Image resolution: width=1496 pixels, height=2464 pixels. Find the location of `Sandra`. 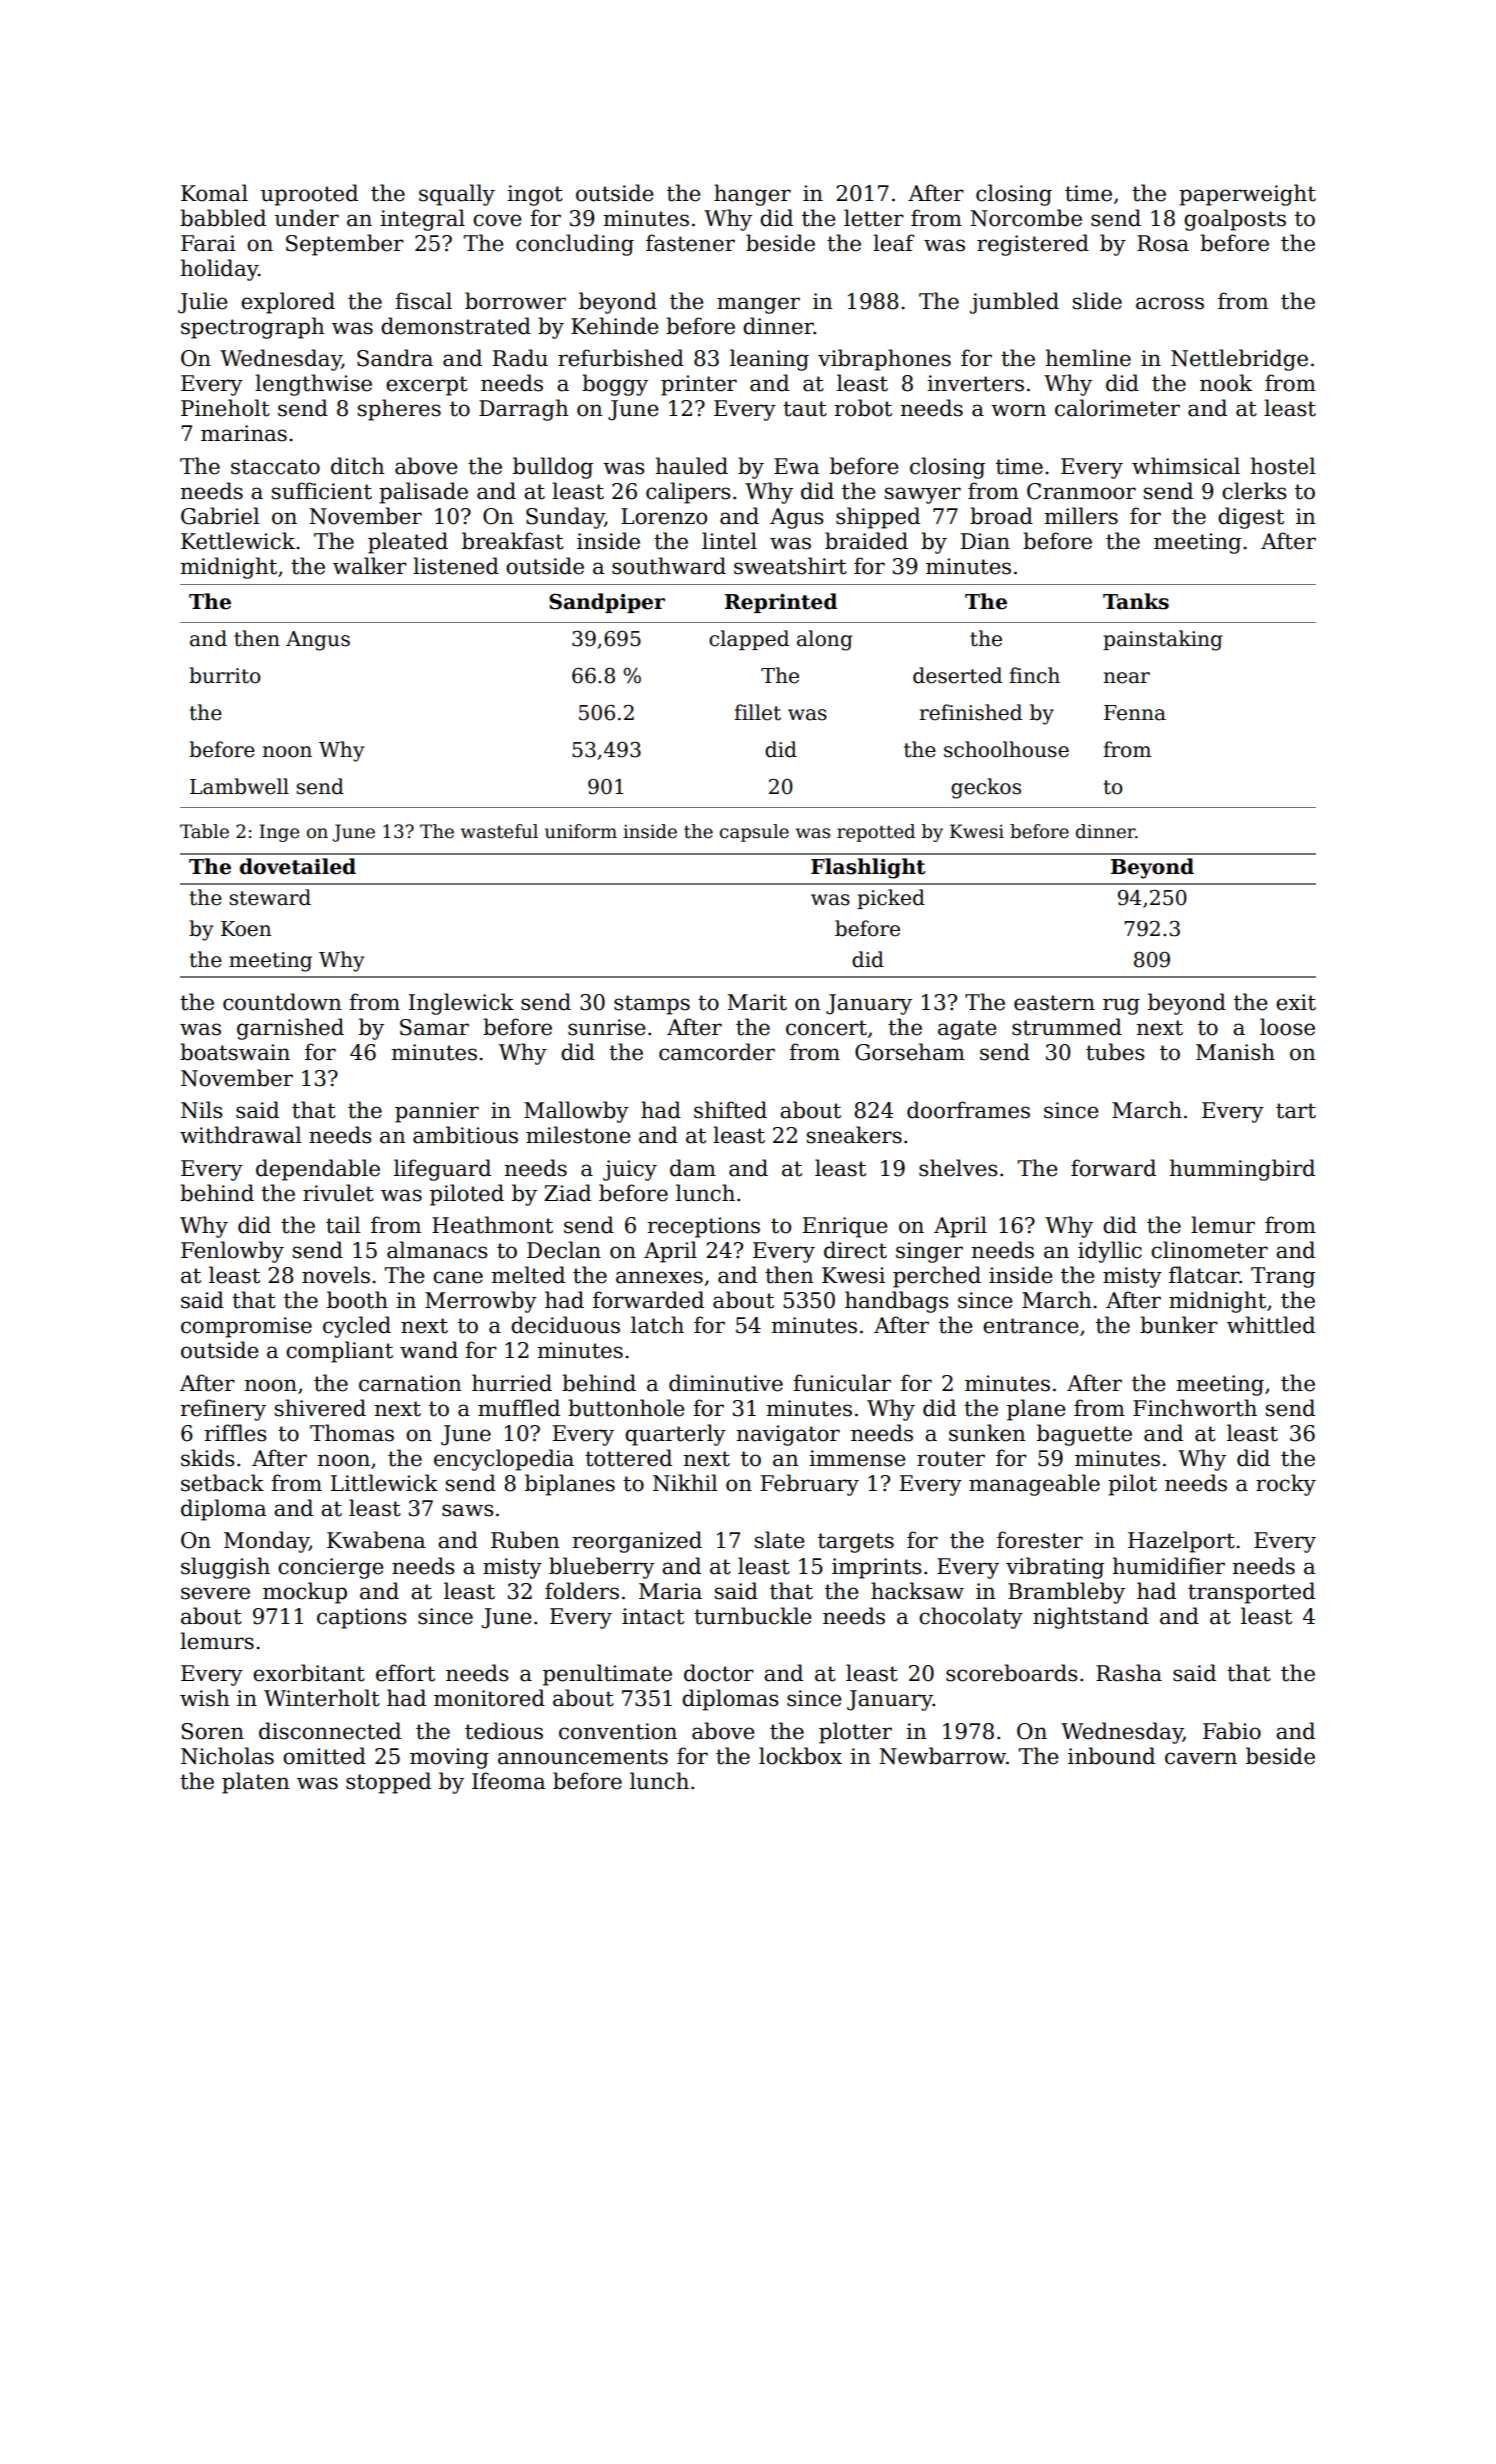

Sandra is located at coordinates (395, 358).
